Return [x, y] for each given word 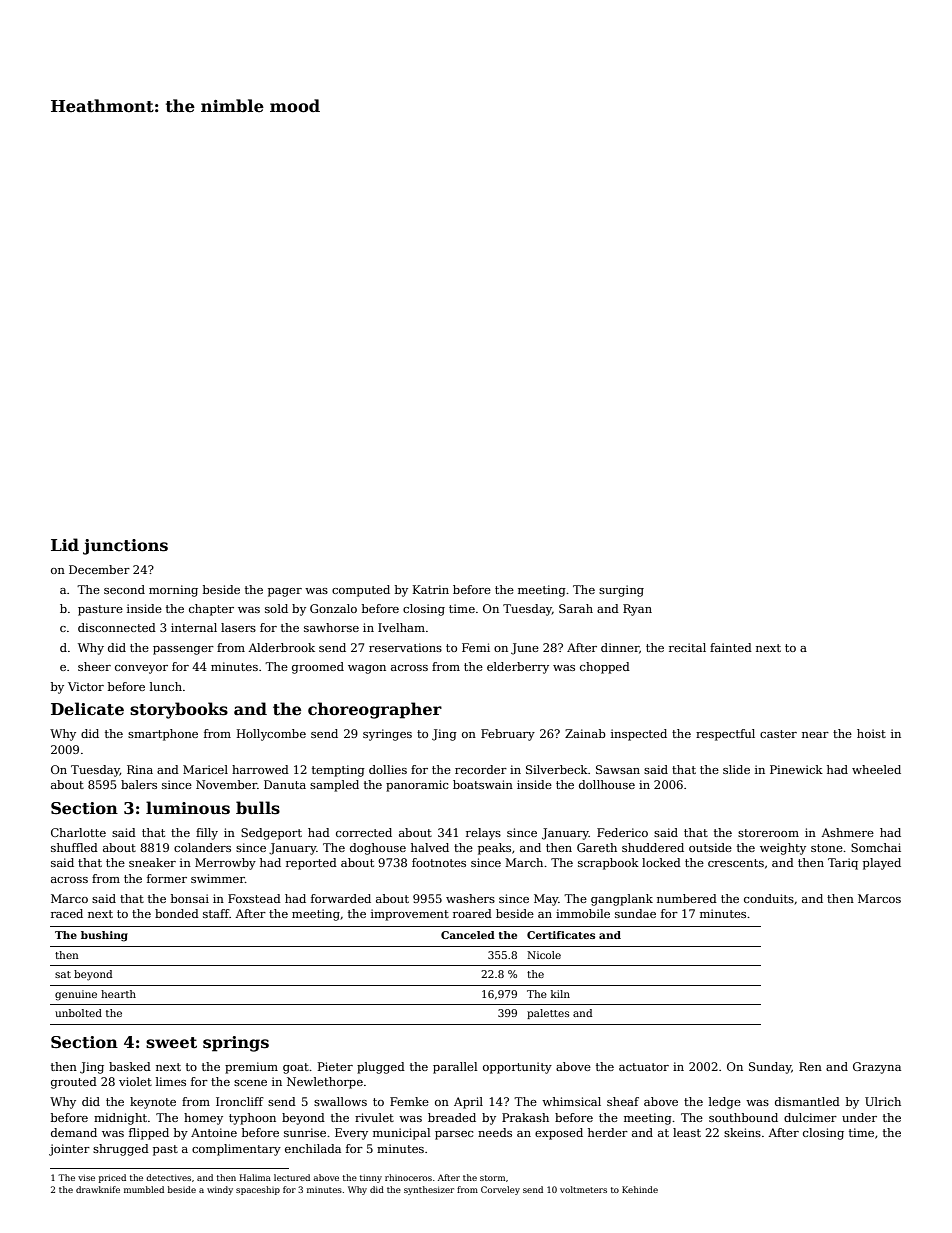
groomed [318, 668]
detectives [168, 1177]
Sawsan [618, 769]
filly [207, 834]
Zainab [585, 733]
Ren [810, 1066]
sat [63, 974]
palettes [548, 1014]
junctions [125, 547]
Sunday [770, 1068]
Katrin [431, 589]
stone [827, 848]
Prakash [525, 1117]
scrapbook [608, 864]
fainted [731, 647]
